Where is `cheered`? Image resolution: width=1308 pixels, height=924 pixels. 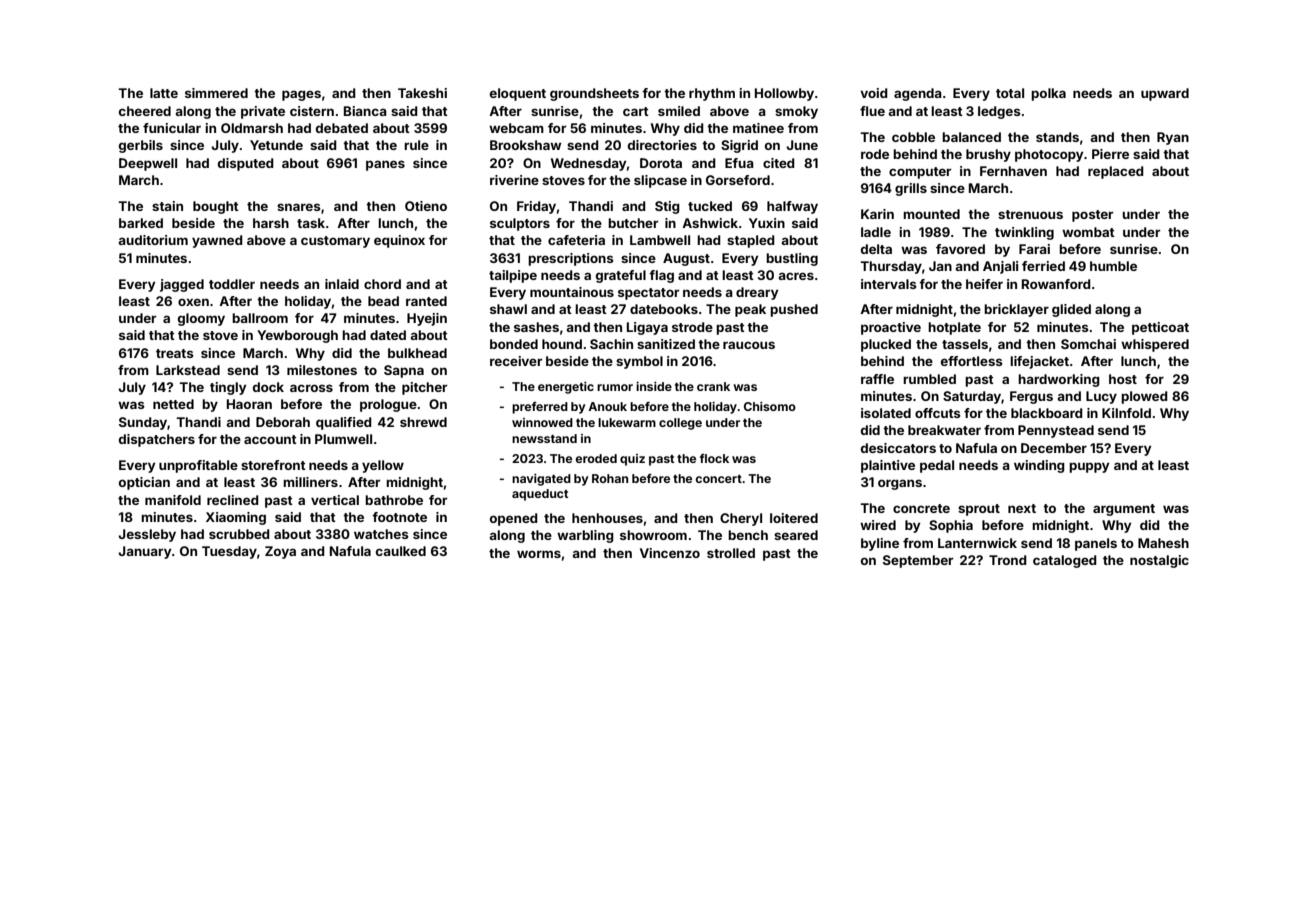 cheered is located at coordinates (145, 111).
